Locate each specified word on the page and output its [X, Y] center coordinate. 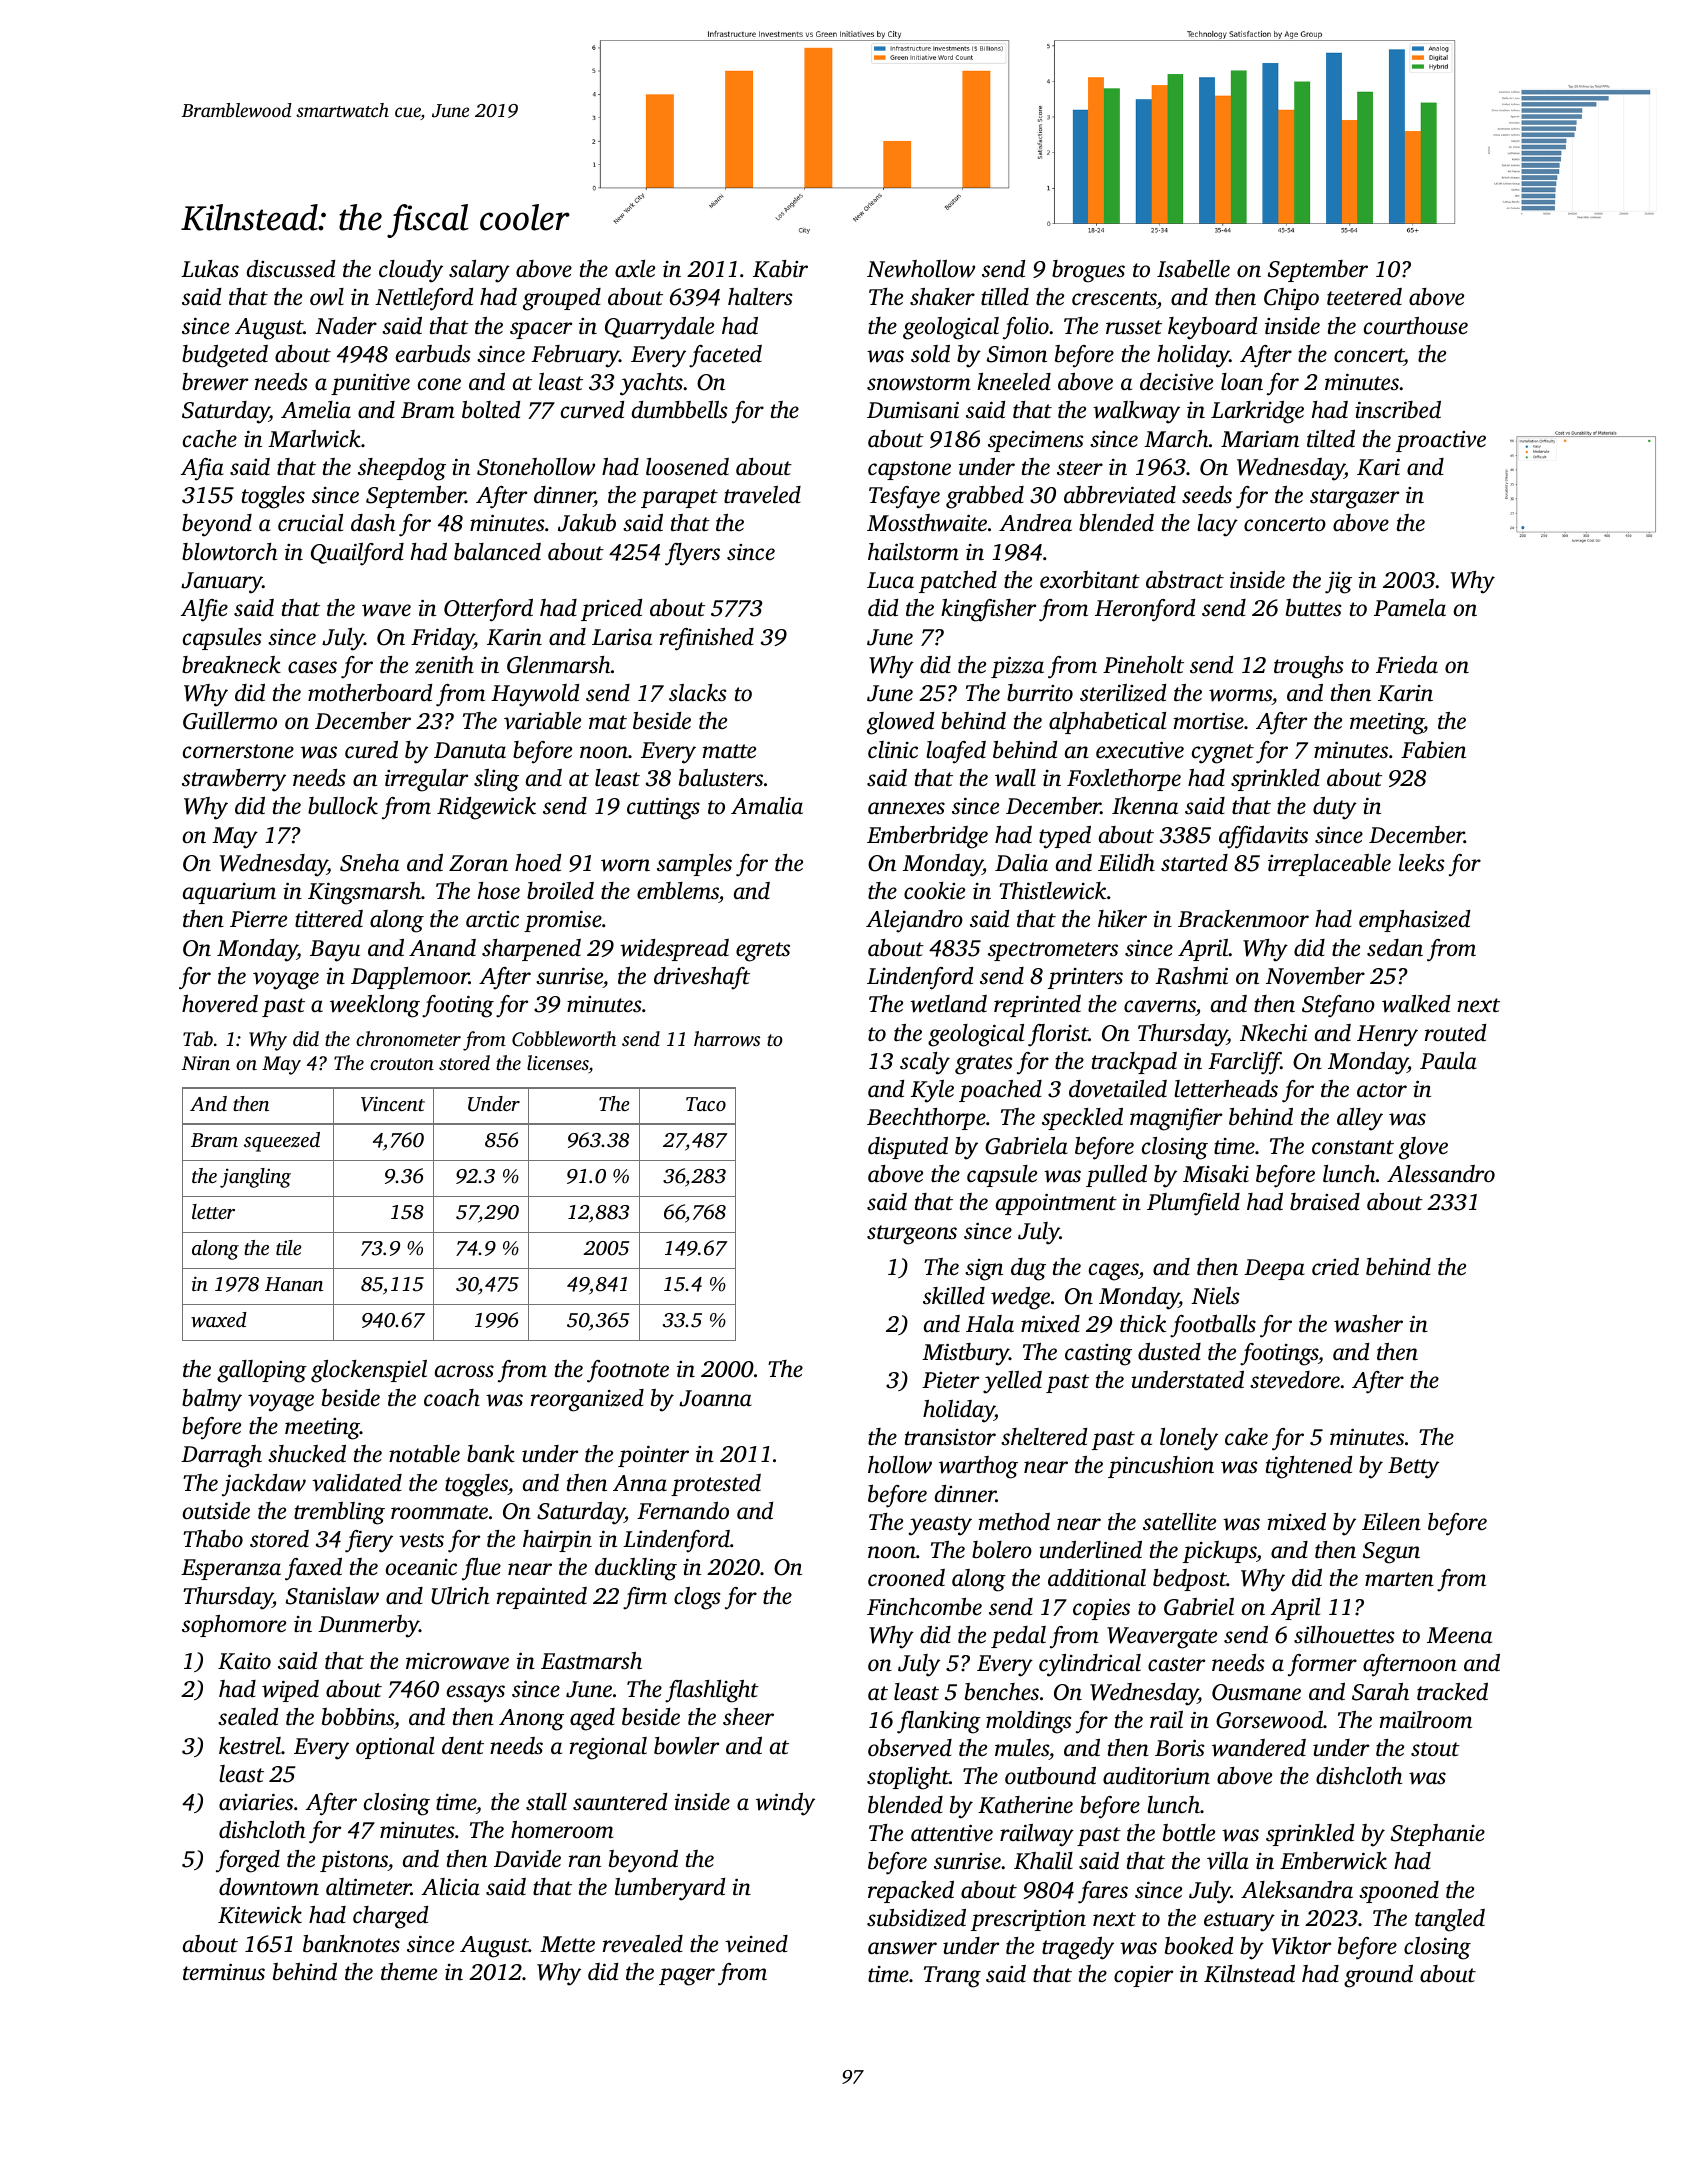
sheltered [1044, 1437]
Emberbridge [927, 837]
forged [248, 1861]
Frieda [1407, 664]
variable [542, 721]
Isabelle [1193, 269]
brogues [1088, 271]
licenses [558, 1064]
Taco [706, 1104]
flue [481, 1569]
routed [1455, 1033]
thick [1143, 1323]
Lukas [210, 269]
